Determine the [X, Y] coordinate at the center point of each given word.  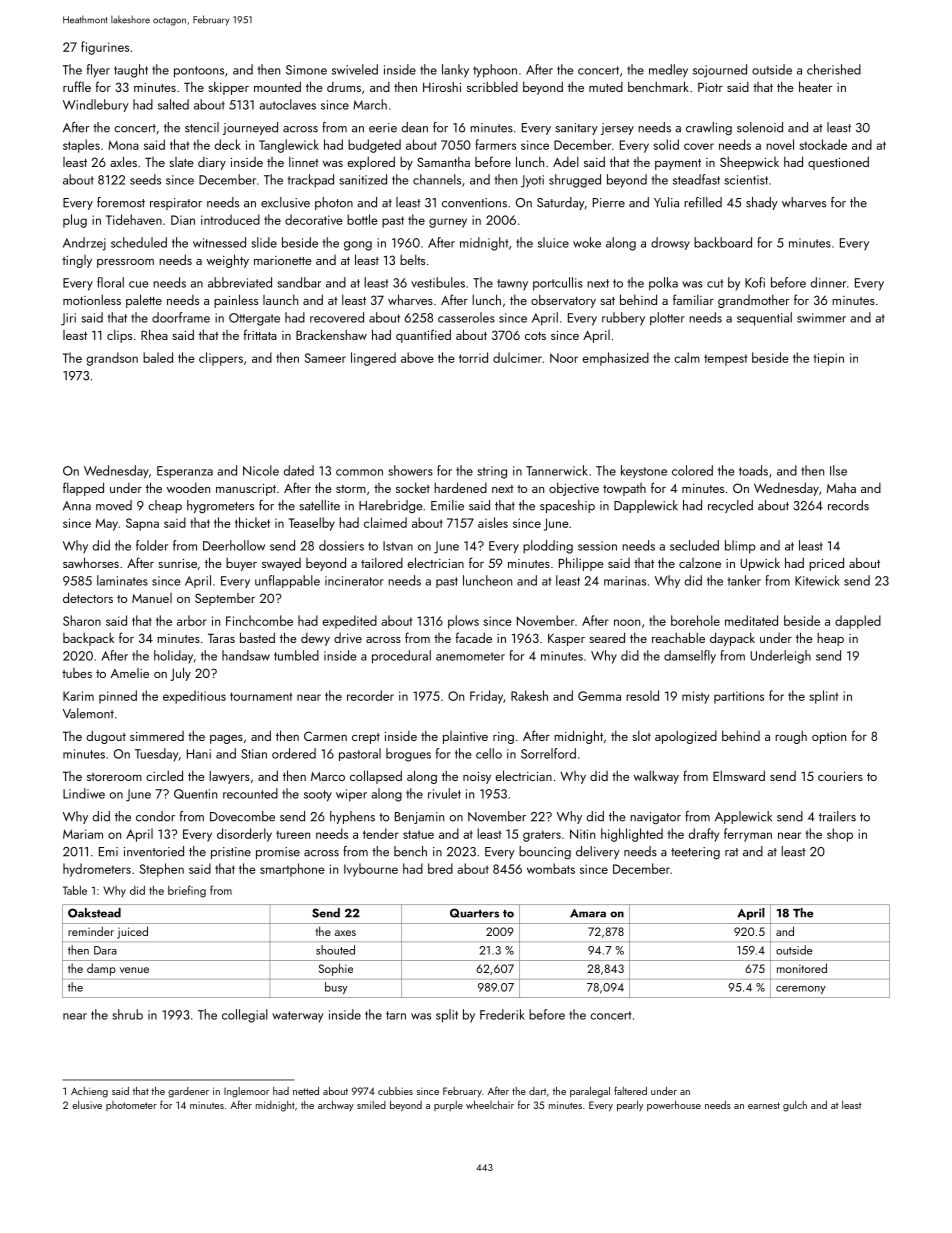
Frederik [502, 1014]
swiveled [355, 69]
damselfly [690, 657]
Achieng [89, 1092]
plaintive [465, 737]
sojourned [720, 71]
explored [371, 163]
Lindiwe [84, 793]
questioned [838, 163]
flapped [83, 489]
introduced [230, 219]
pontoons [199, 72]
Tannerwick [557, 470]
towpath [624, 489]
